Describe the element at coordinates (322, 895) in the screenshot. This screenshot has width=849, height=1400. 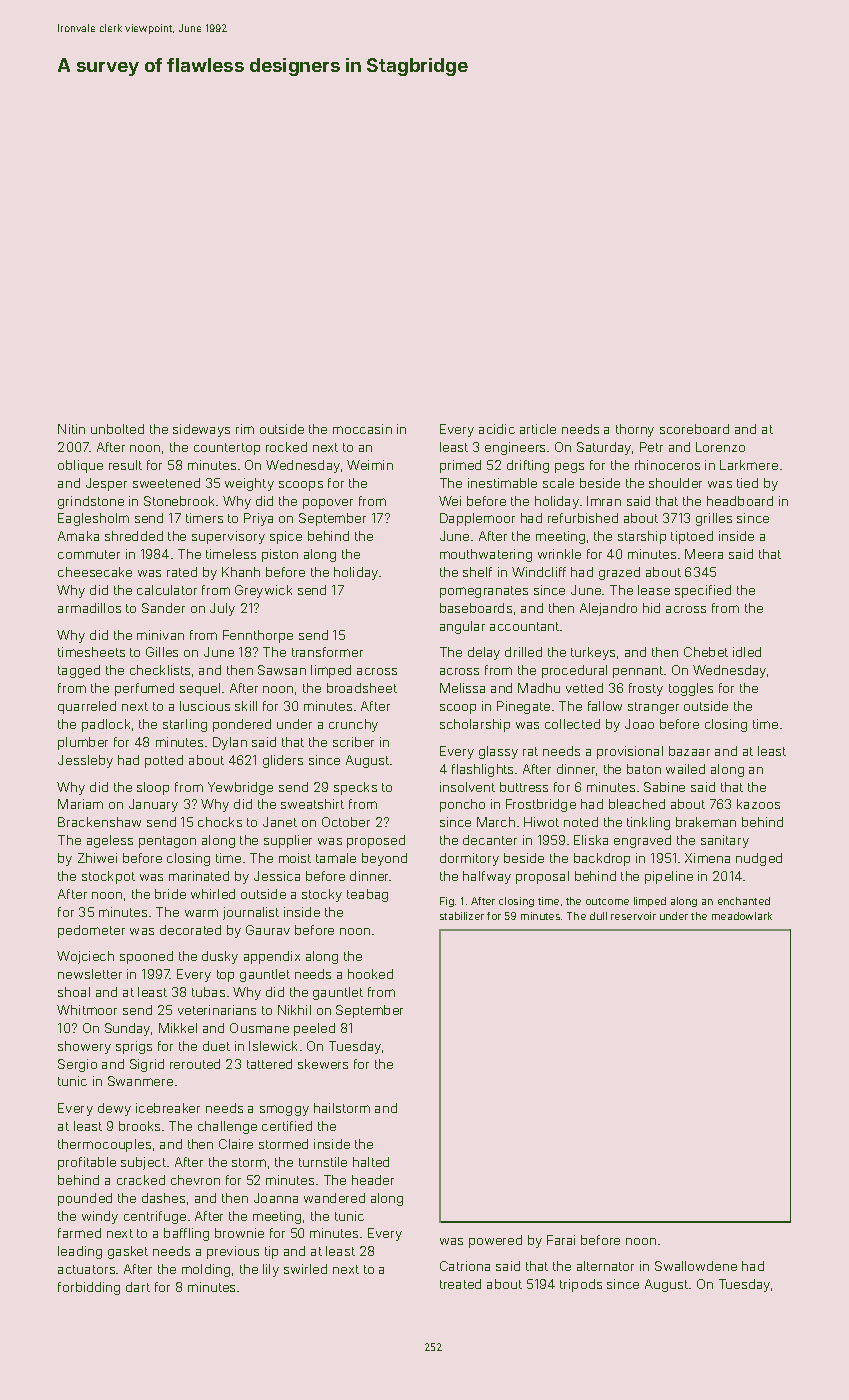
I see `stocky` at that location.
